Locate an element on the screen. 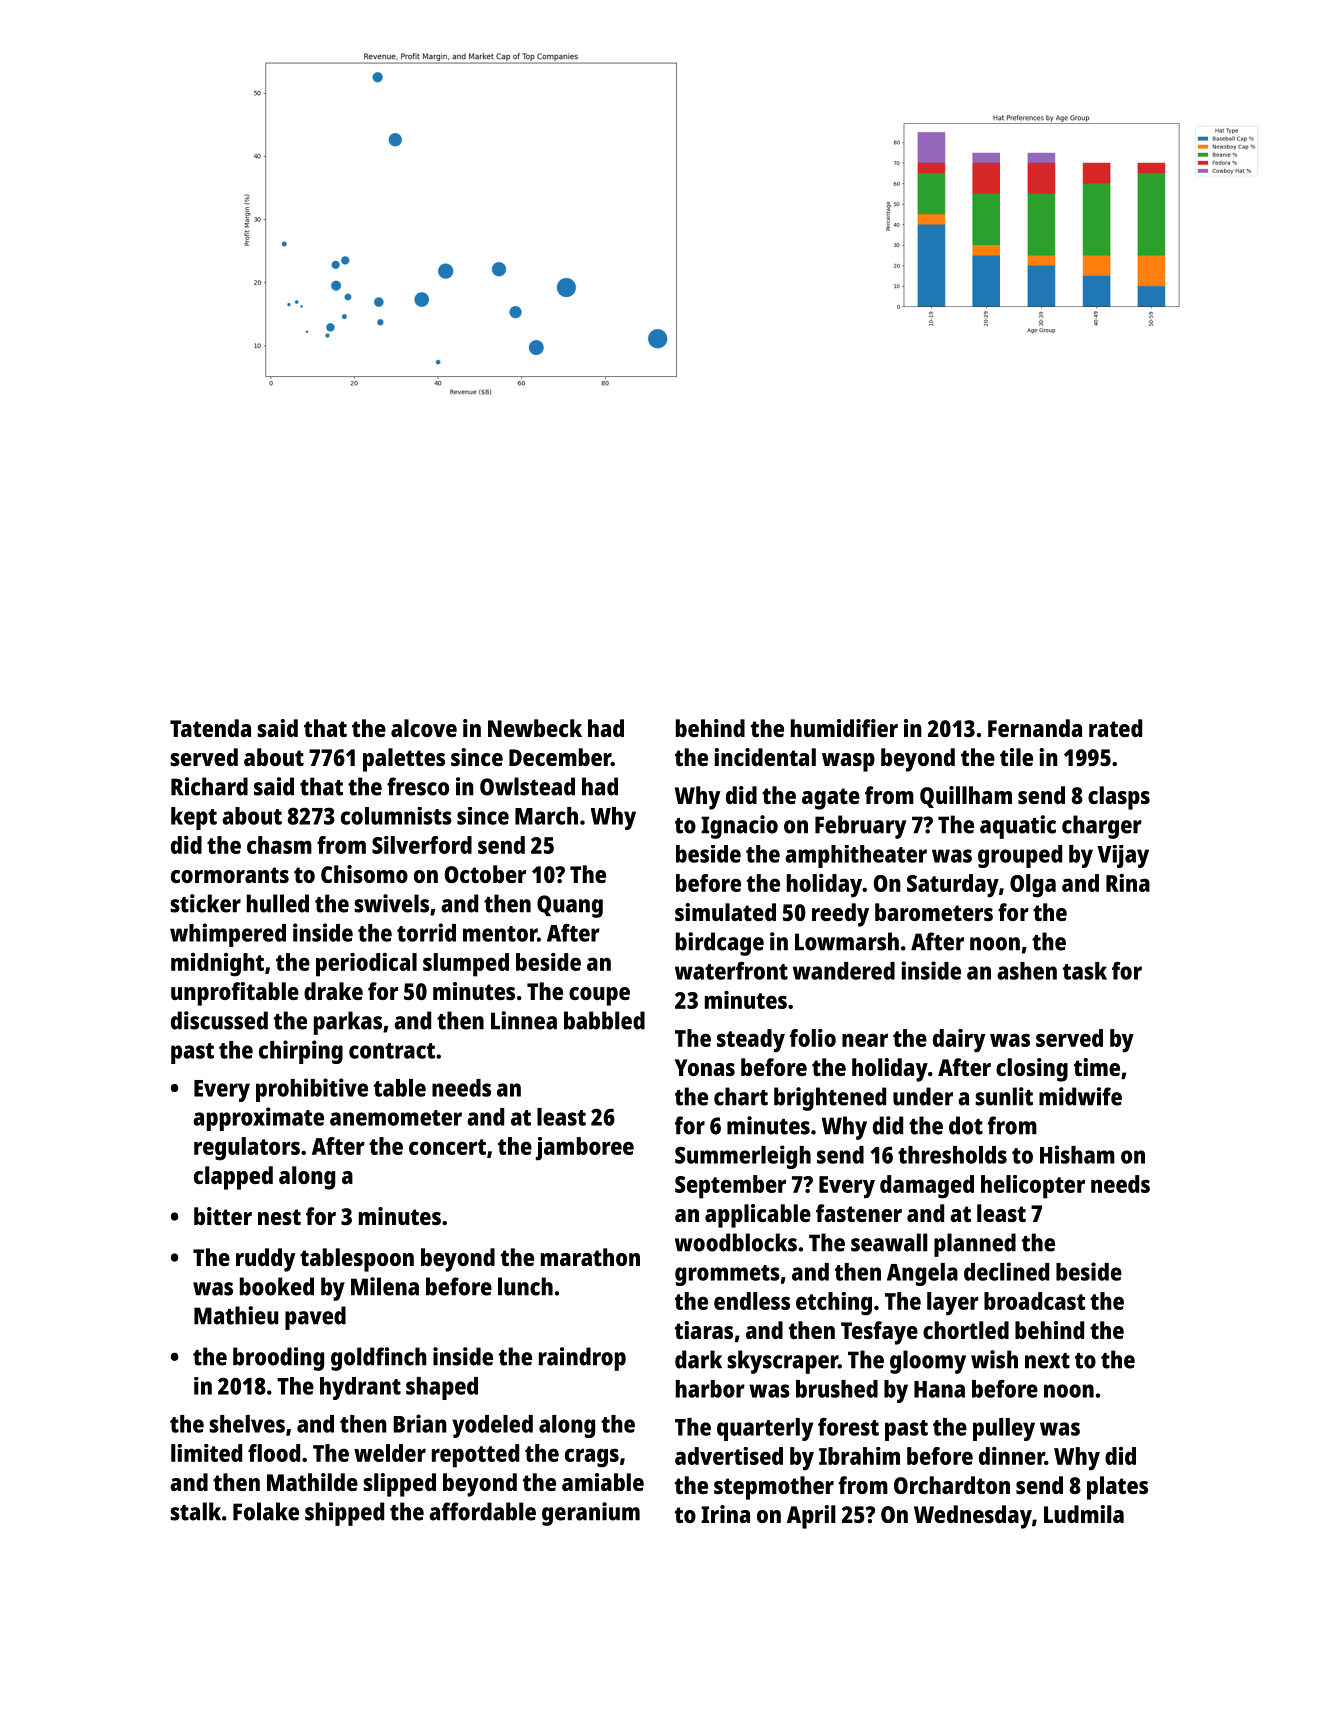 This screenshot has width=1321, height=1709. jamboree is located at coordinates (585, 1149).
